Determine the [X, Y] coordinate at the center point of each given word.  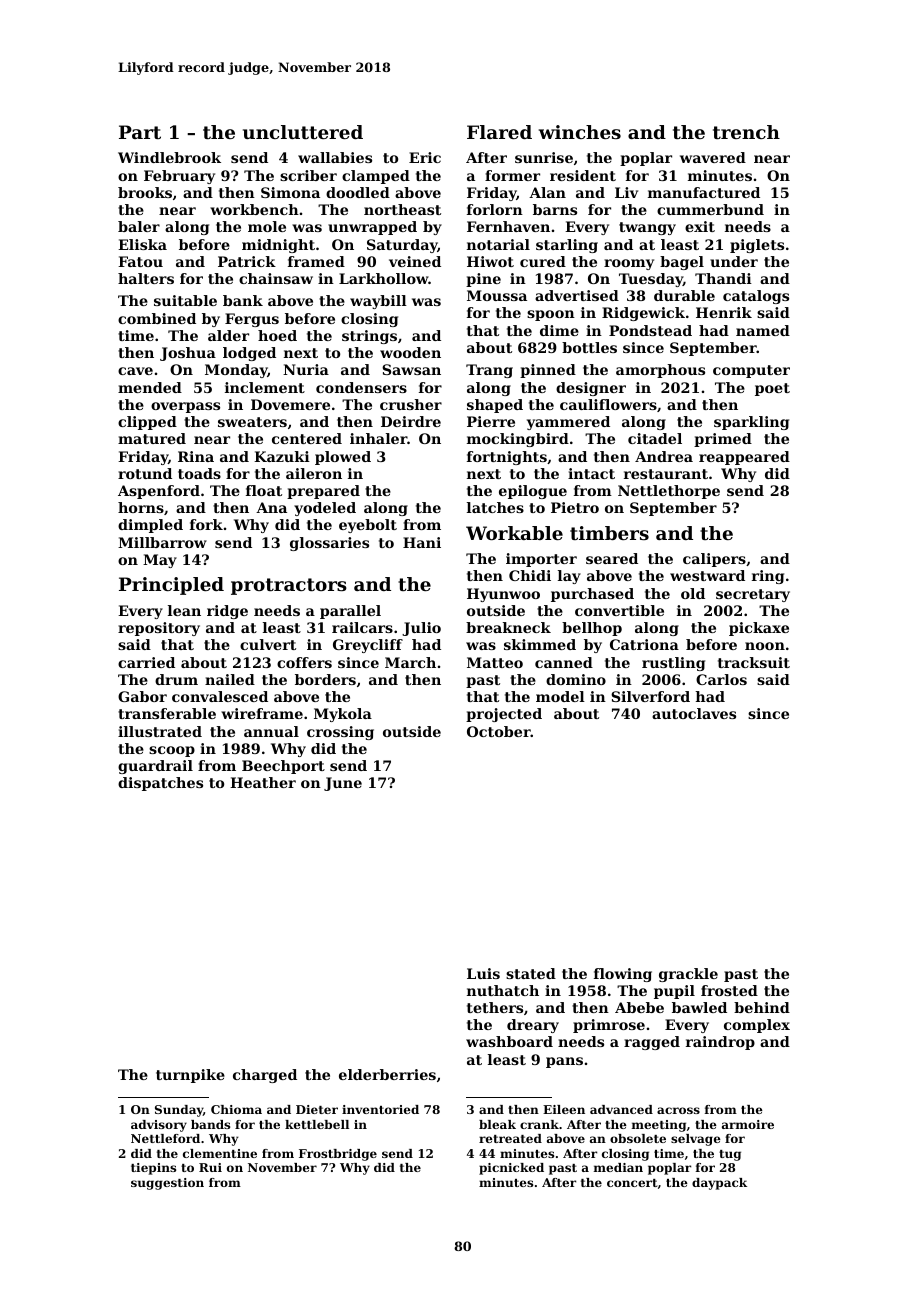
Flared [499, 132]
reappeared [744, 458]
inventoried [380, 1109]
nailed [230, 679]
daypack [719, 1184]
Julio [421, 629]
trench [746, 132]
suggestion [167, 1184]
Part [140, 132]
